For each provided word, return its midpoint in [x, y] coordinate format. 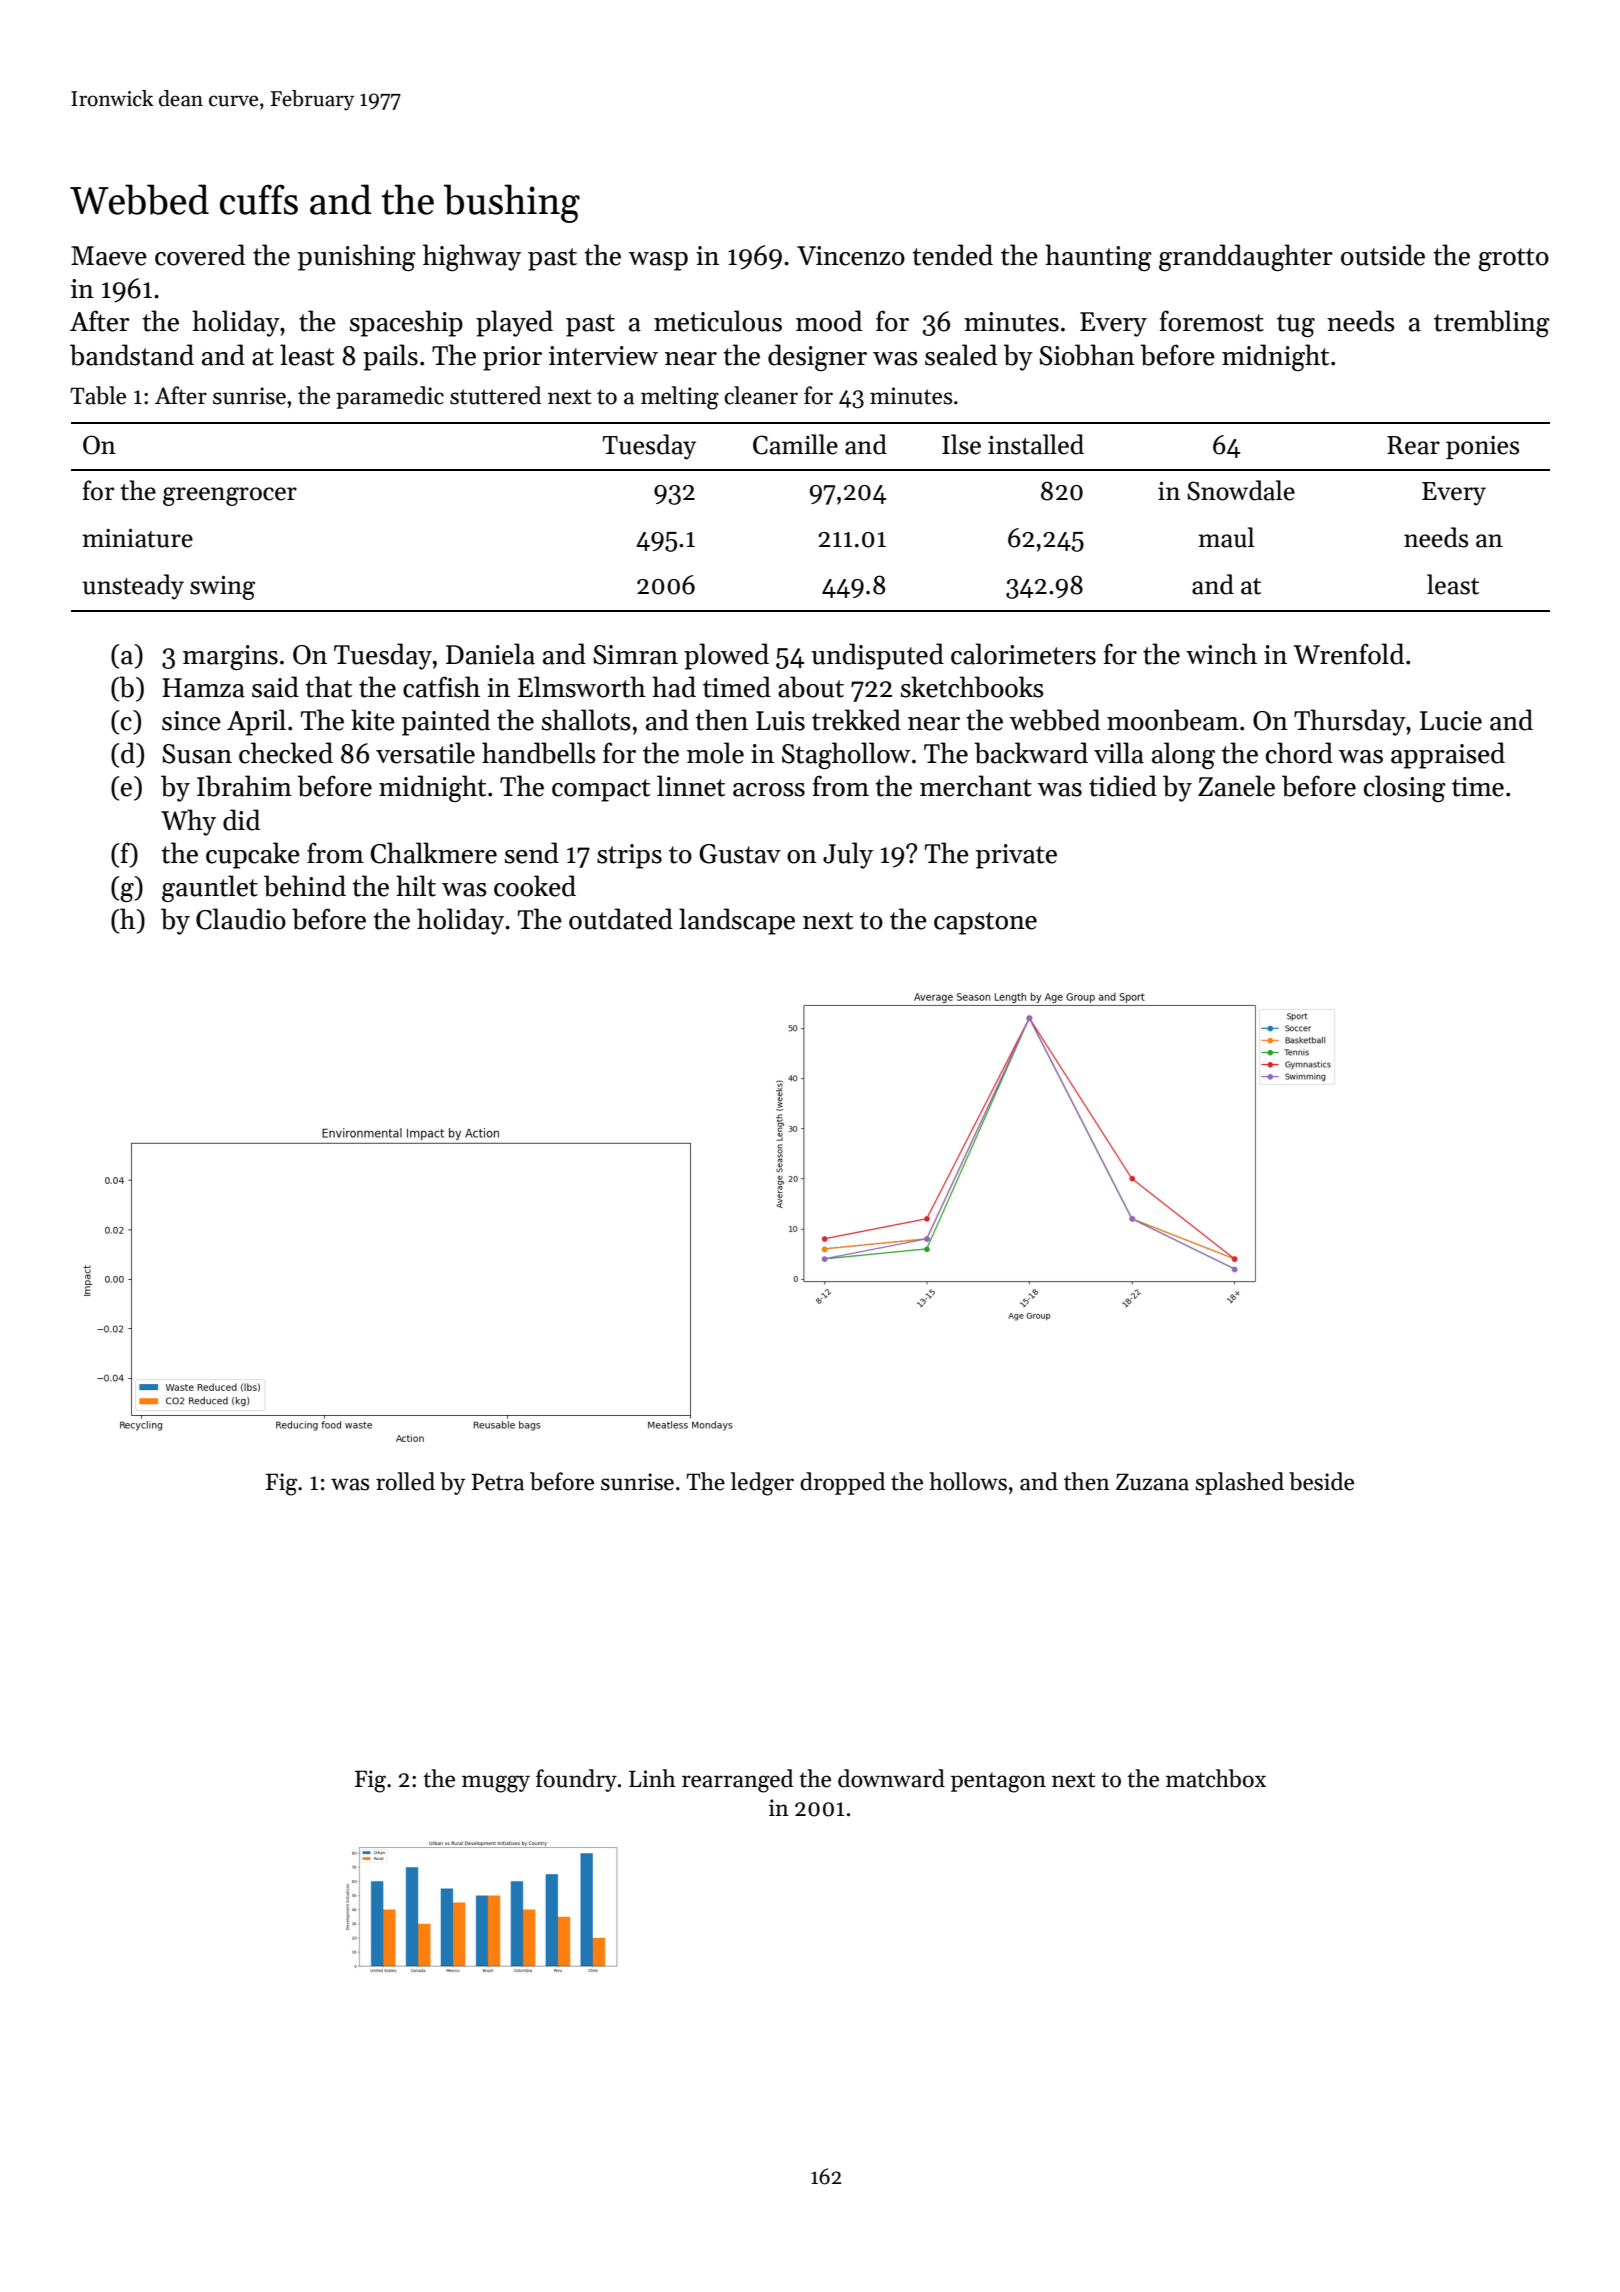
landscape [737, 921]
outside [1383, 255]
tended [952, 255]
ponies [1482, 447]
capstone [985, 923]
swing [222, 587]
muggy [496, 1784]
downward [891, 1778]
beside [1321, 1481]
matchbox [1216, 1778]
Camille [795, 444]
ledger [762, 1484]
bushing [512, 203]
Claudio [241, 919]
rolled [405, 1481]
